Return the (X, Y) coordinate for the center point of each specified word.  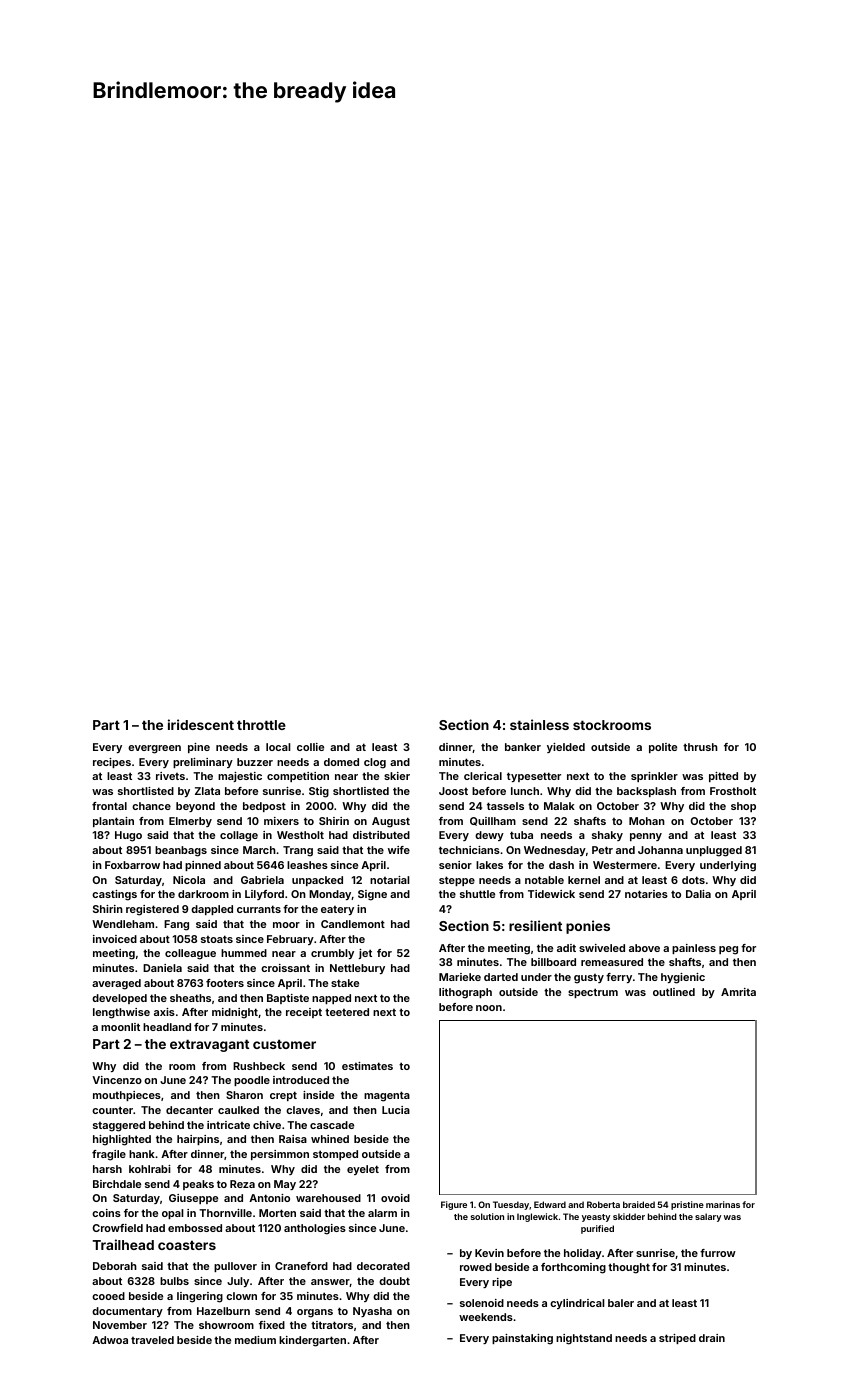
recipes (112, 763)
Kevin (489, 1253)
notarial (390, 880)
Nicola (189, 880)
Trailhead (123, 1244)
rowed (476, 1267)
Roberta (603, 1204)
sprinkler (654, 777)
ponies (588, 927)
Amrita (738, 992)
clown (241, 1296)
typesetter (534, 777)
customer (284, 1044)
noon (489, 1008)
